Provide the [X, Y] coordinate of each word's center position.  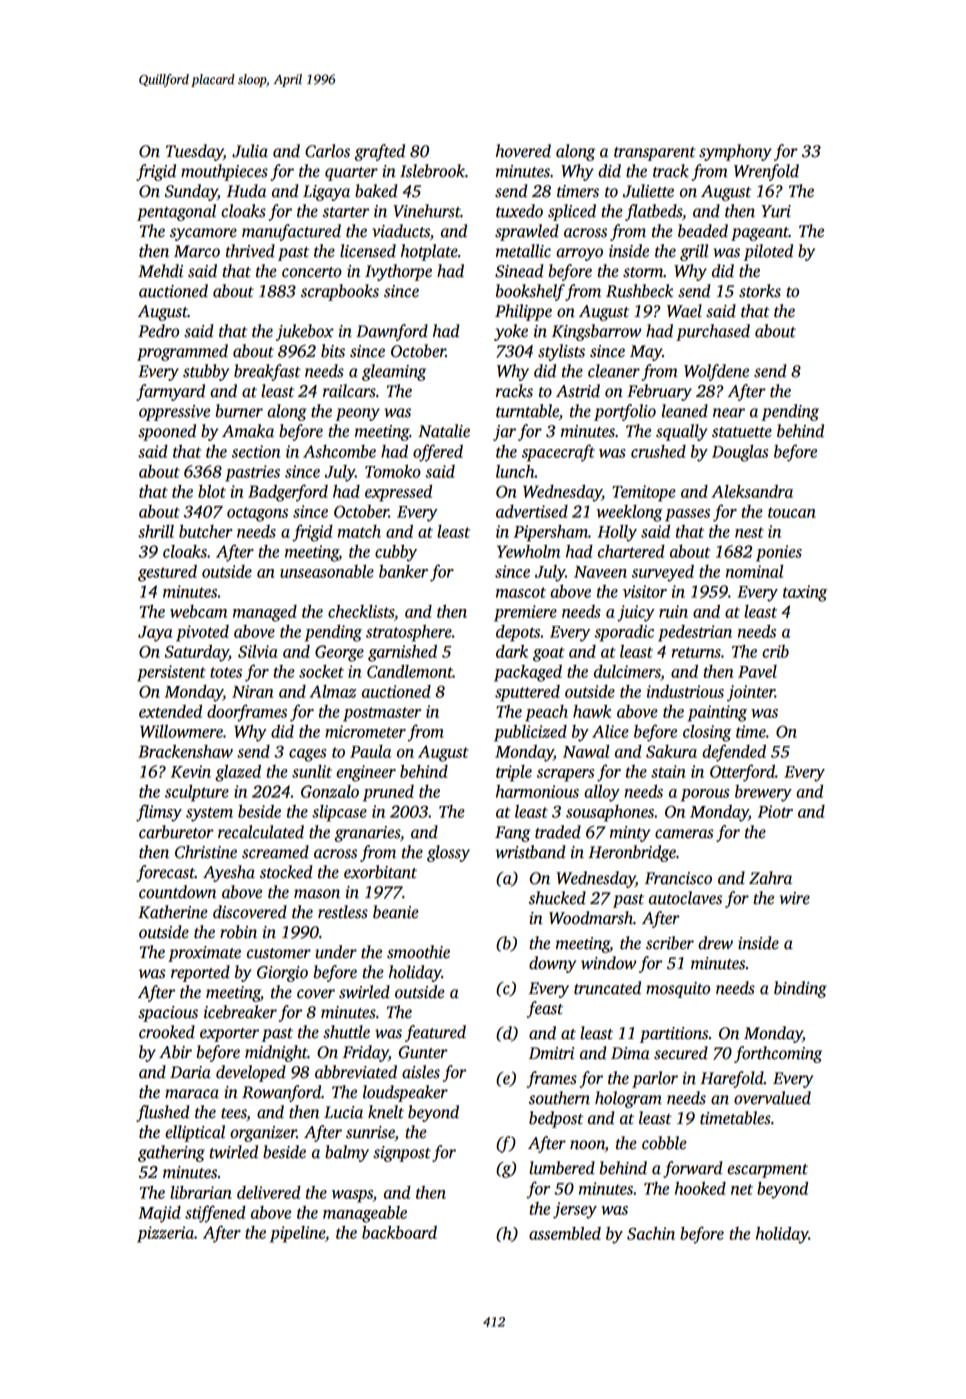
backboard [399, 1232]
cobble [664, 1143]
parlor [655, 1079]
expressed [398, 493]
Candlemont [410, 671]
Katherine [173, 912]
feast [545, 1009]
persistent [171, 673]
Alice [610, 731]
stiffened [215, 1214]
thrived [250, 251]
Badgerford [288, 493]
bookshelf [530, 292]
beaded [703, 231]
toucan [792, 512]
